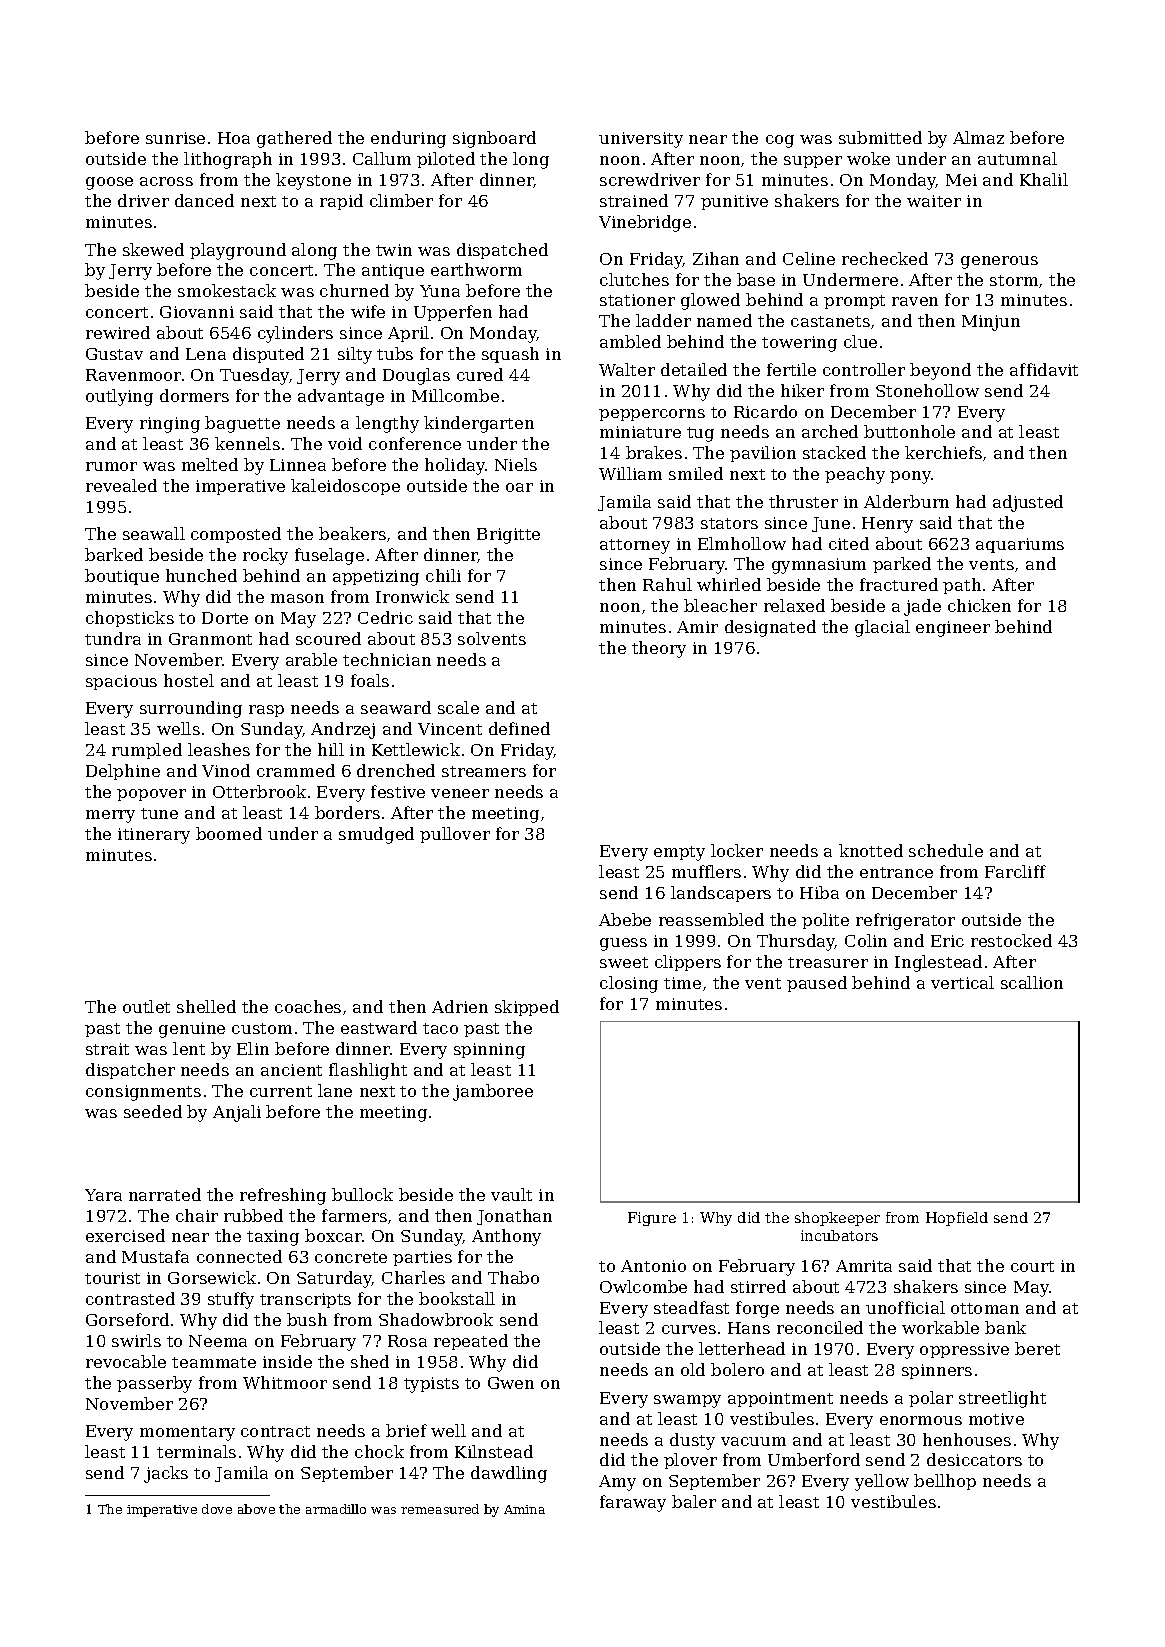 This document has width=1165, height=1647. What do you see at coordinates (130, 619) in the document?
I see `chopsticks` at bounding box center [130, 619].
